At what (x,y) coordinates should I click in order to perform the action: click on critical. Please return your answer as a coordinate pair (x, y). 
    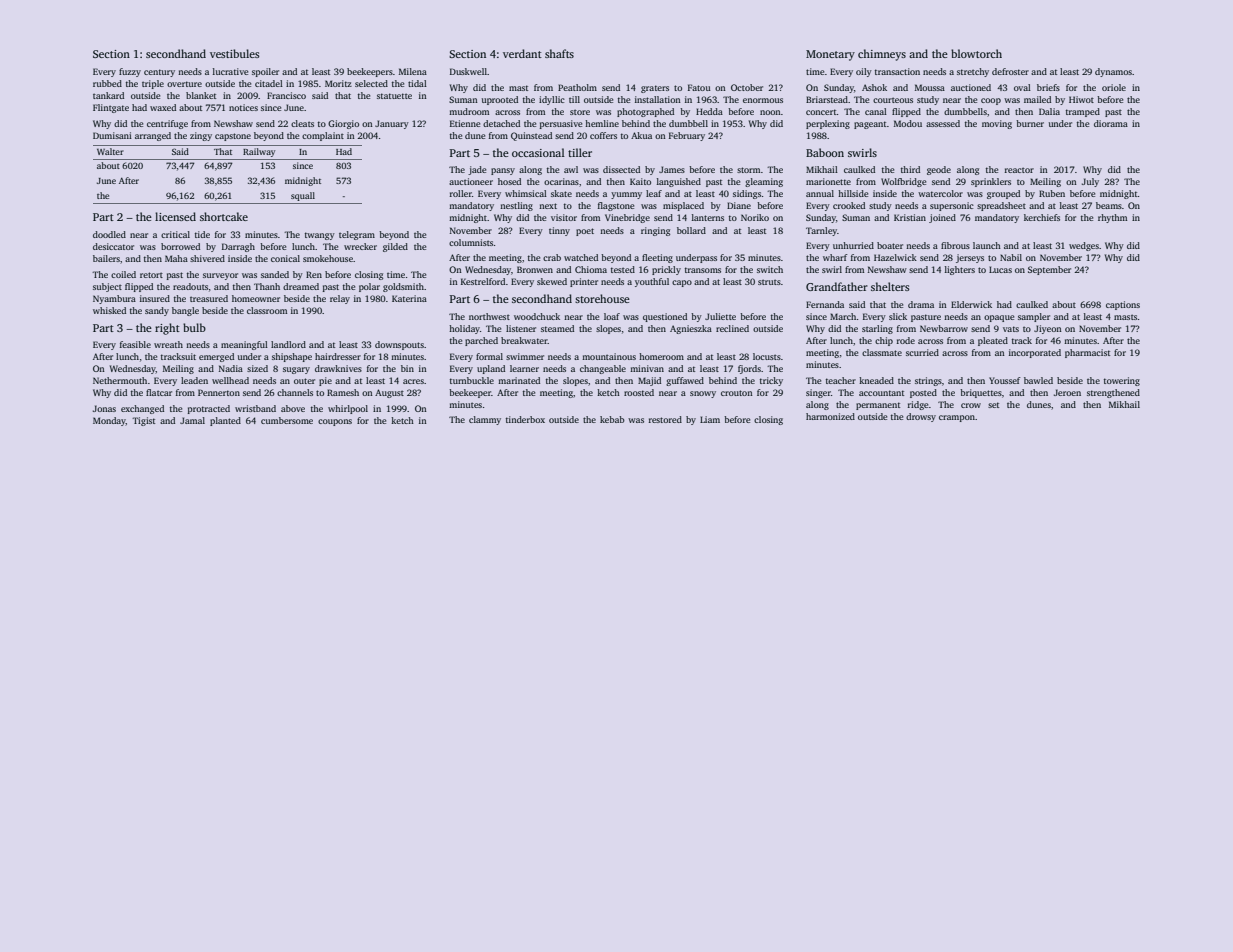
    Looking at the image, I should click on (175, 234).
